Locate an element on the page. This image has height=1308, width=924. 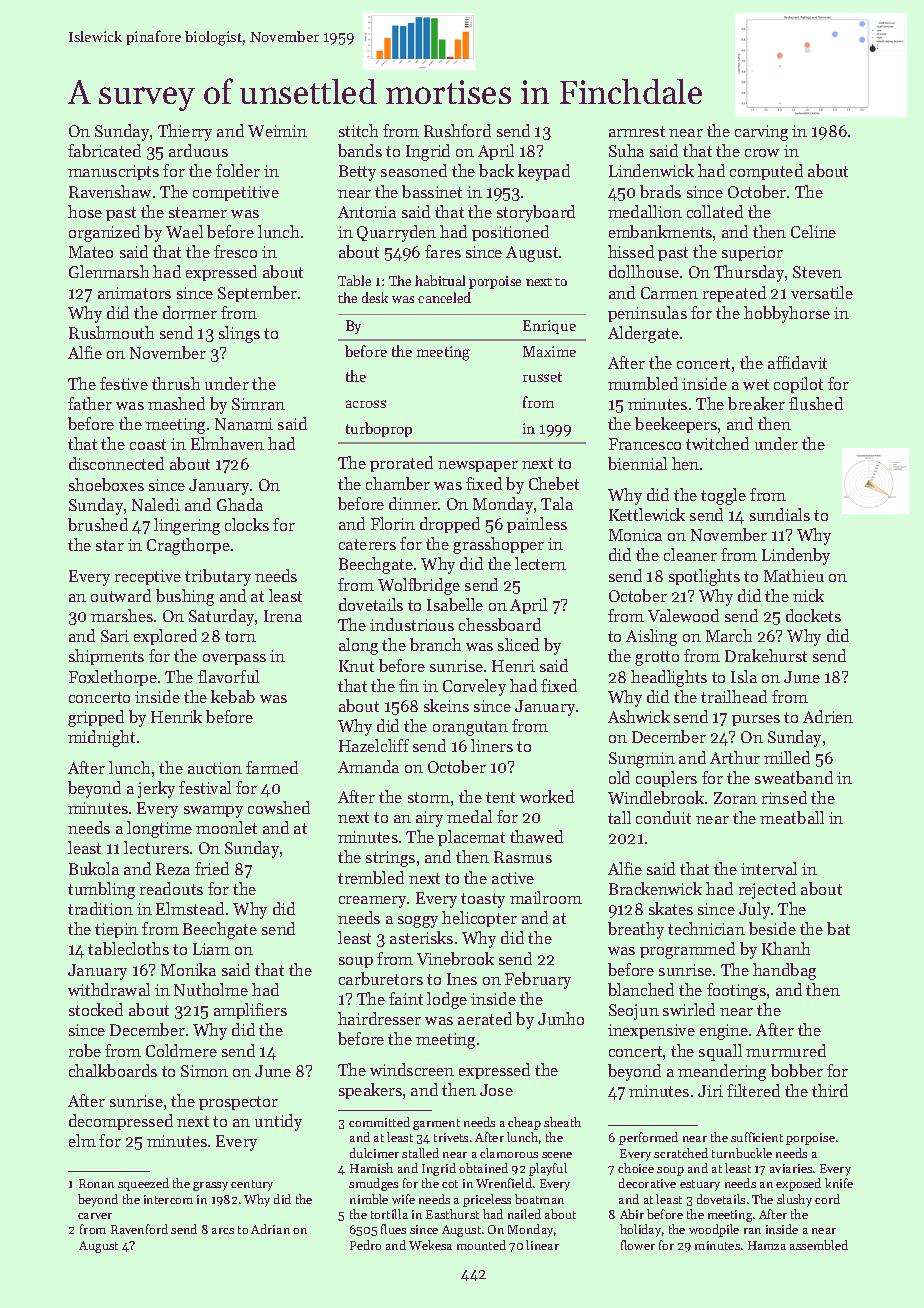
mounted is located at coordinates (481, 1245).
